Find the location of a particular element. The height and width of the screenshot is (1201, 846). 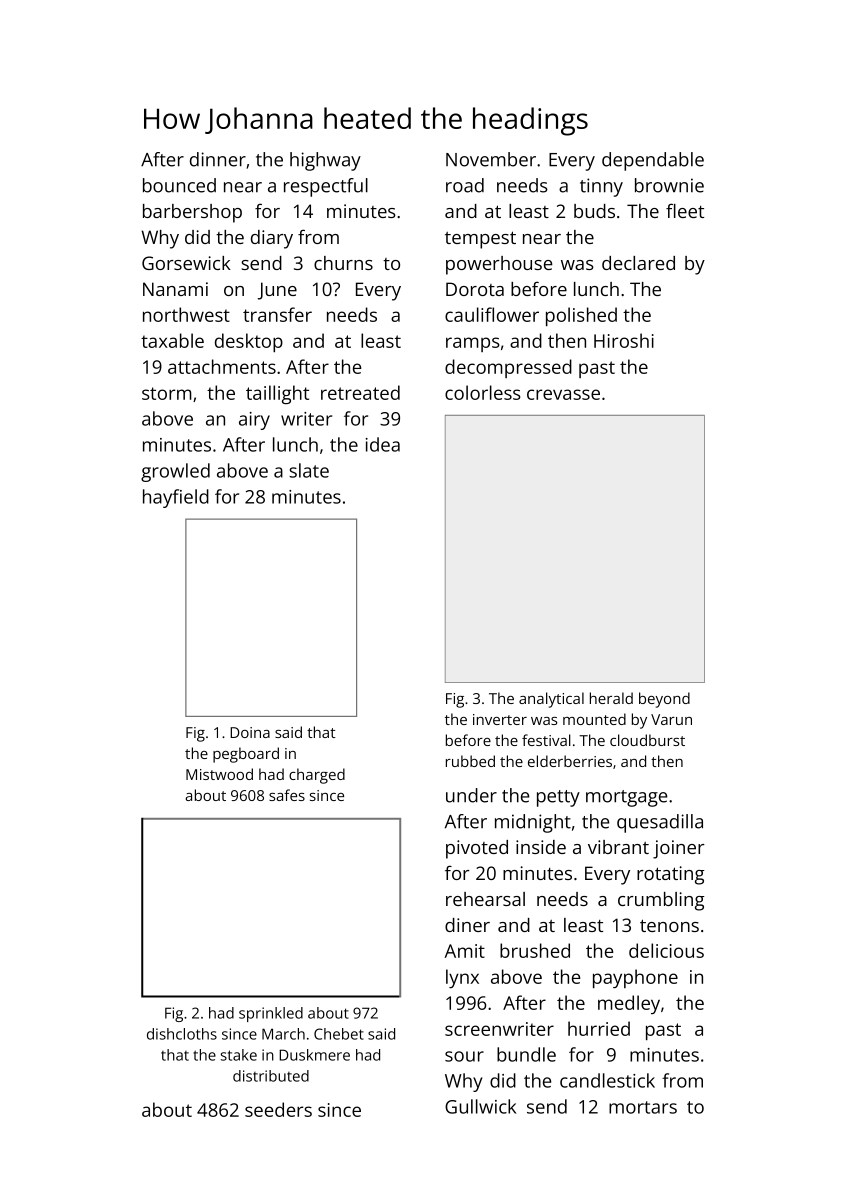

buds is located at coordinates (594, 211).
